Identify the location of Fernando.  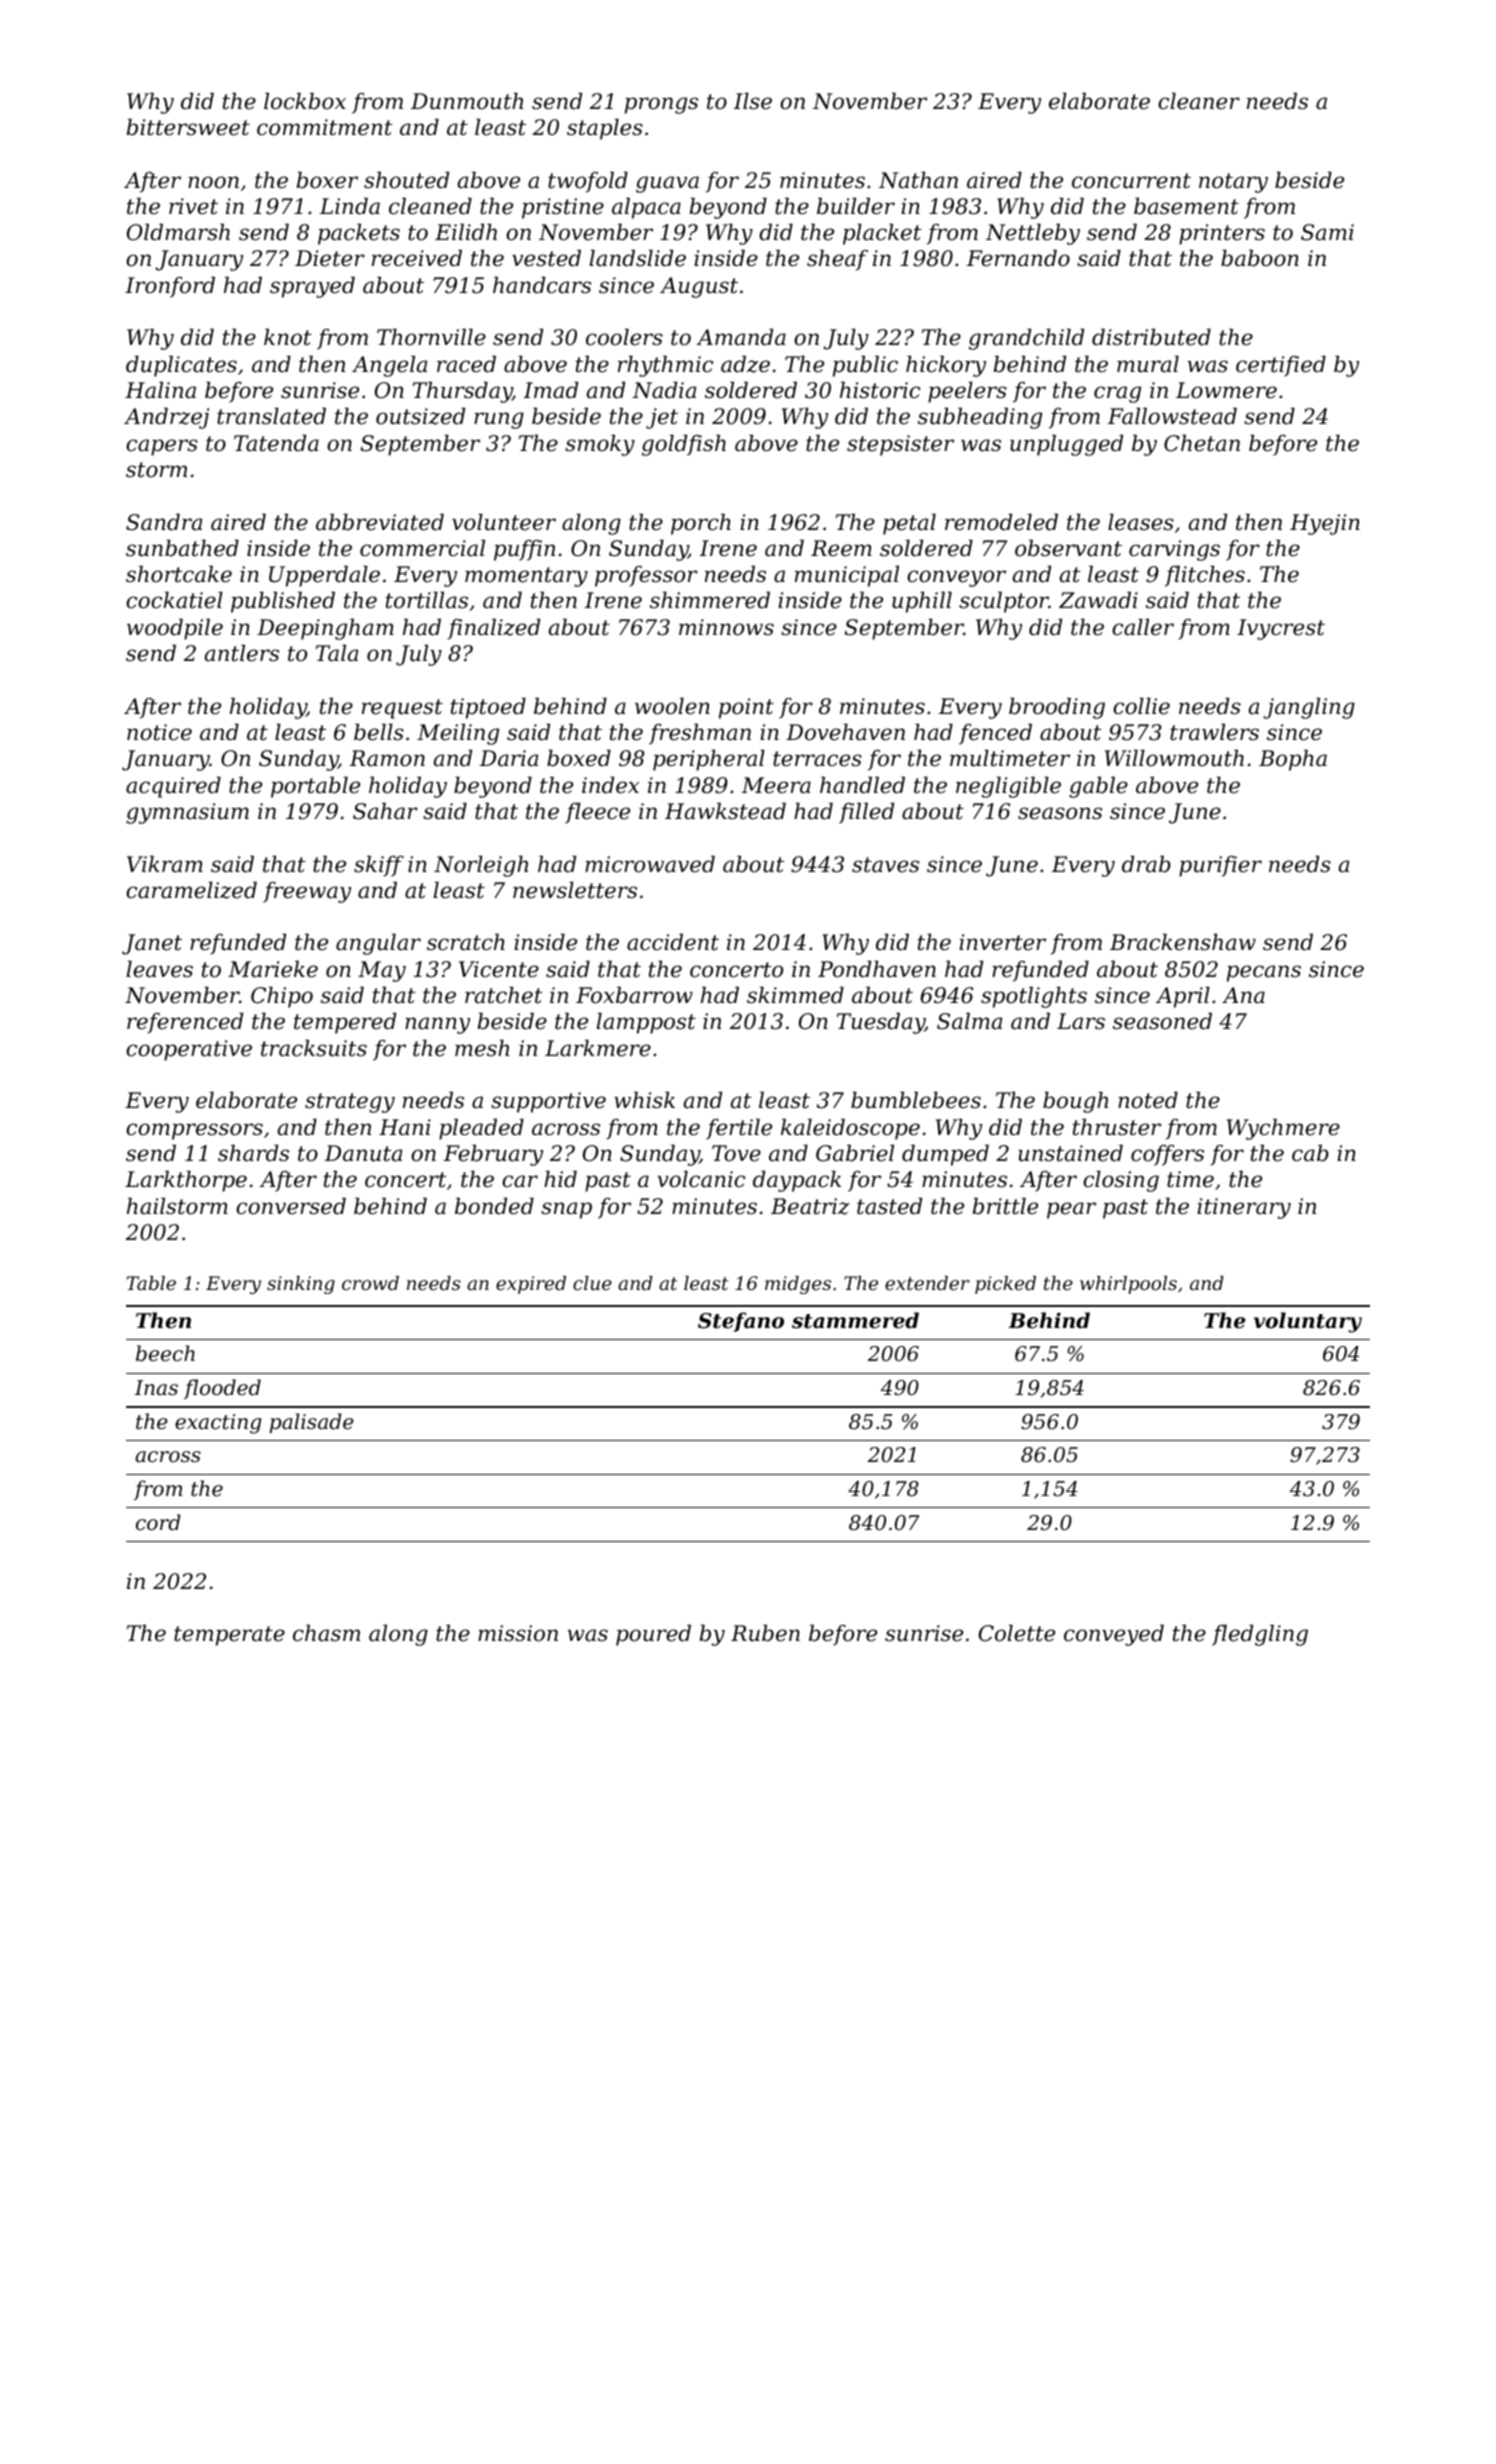
(1018, 258).
